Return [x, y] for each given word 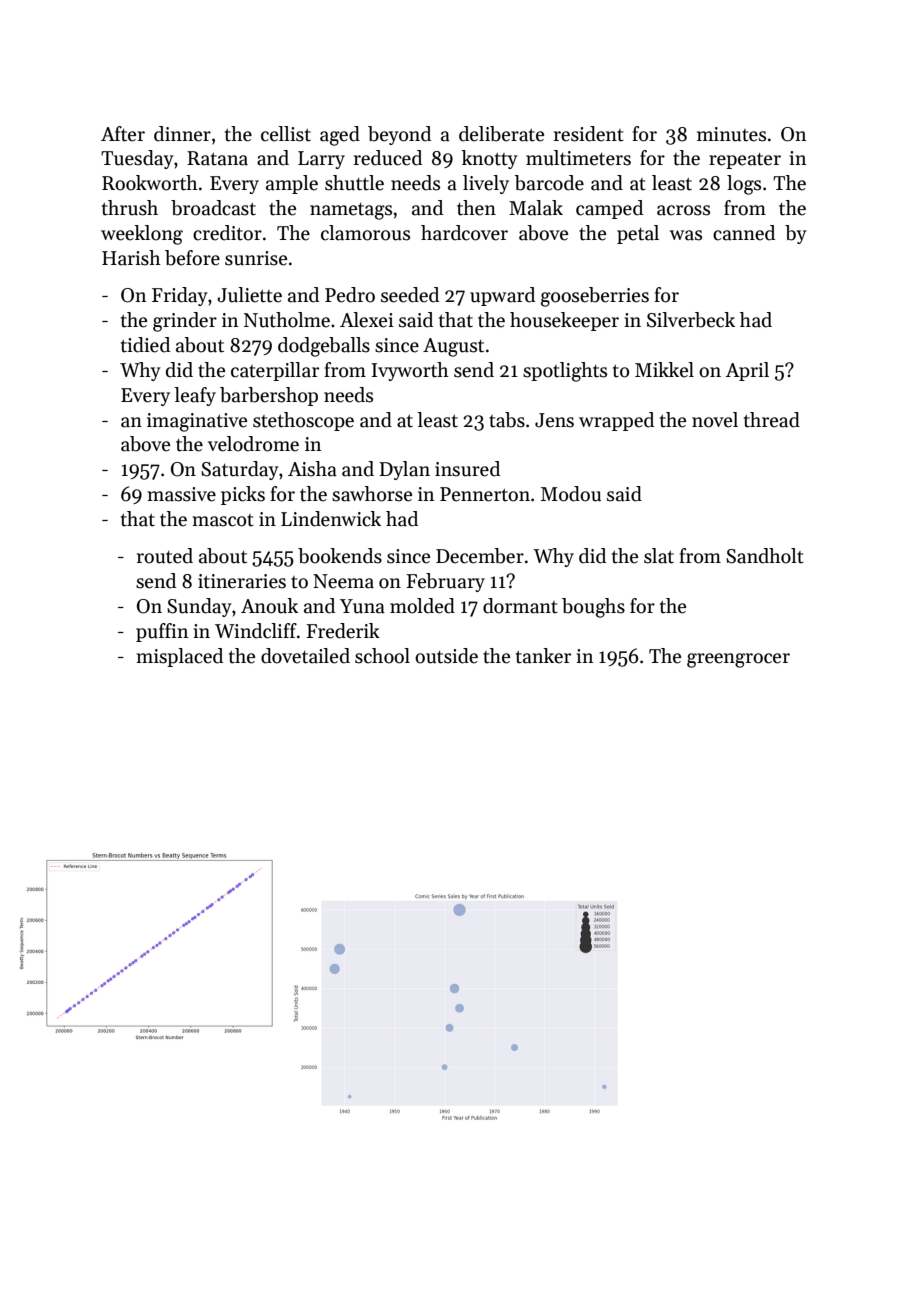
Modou [571, 494]
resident [589, 134]
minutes [731, 134]
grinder [185, 322]
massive [181, 494]
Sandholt [765, 556]
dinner [182, 134]
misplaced [179, 657]
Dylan [404, 470]
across [683, 210]
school [382, 656]
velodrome [253, 444]
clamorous [365, 233]
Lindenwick [331, 519]
